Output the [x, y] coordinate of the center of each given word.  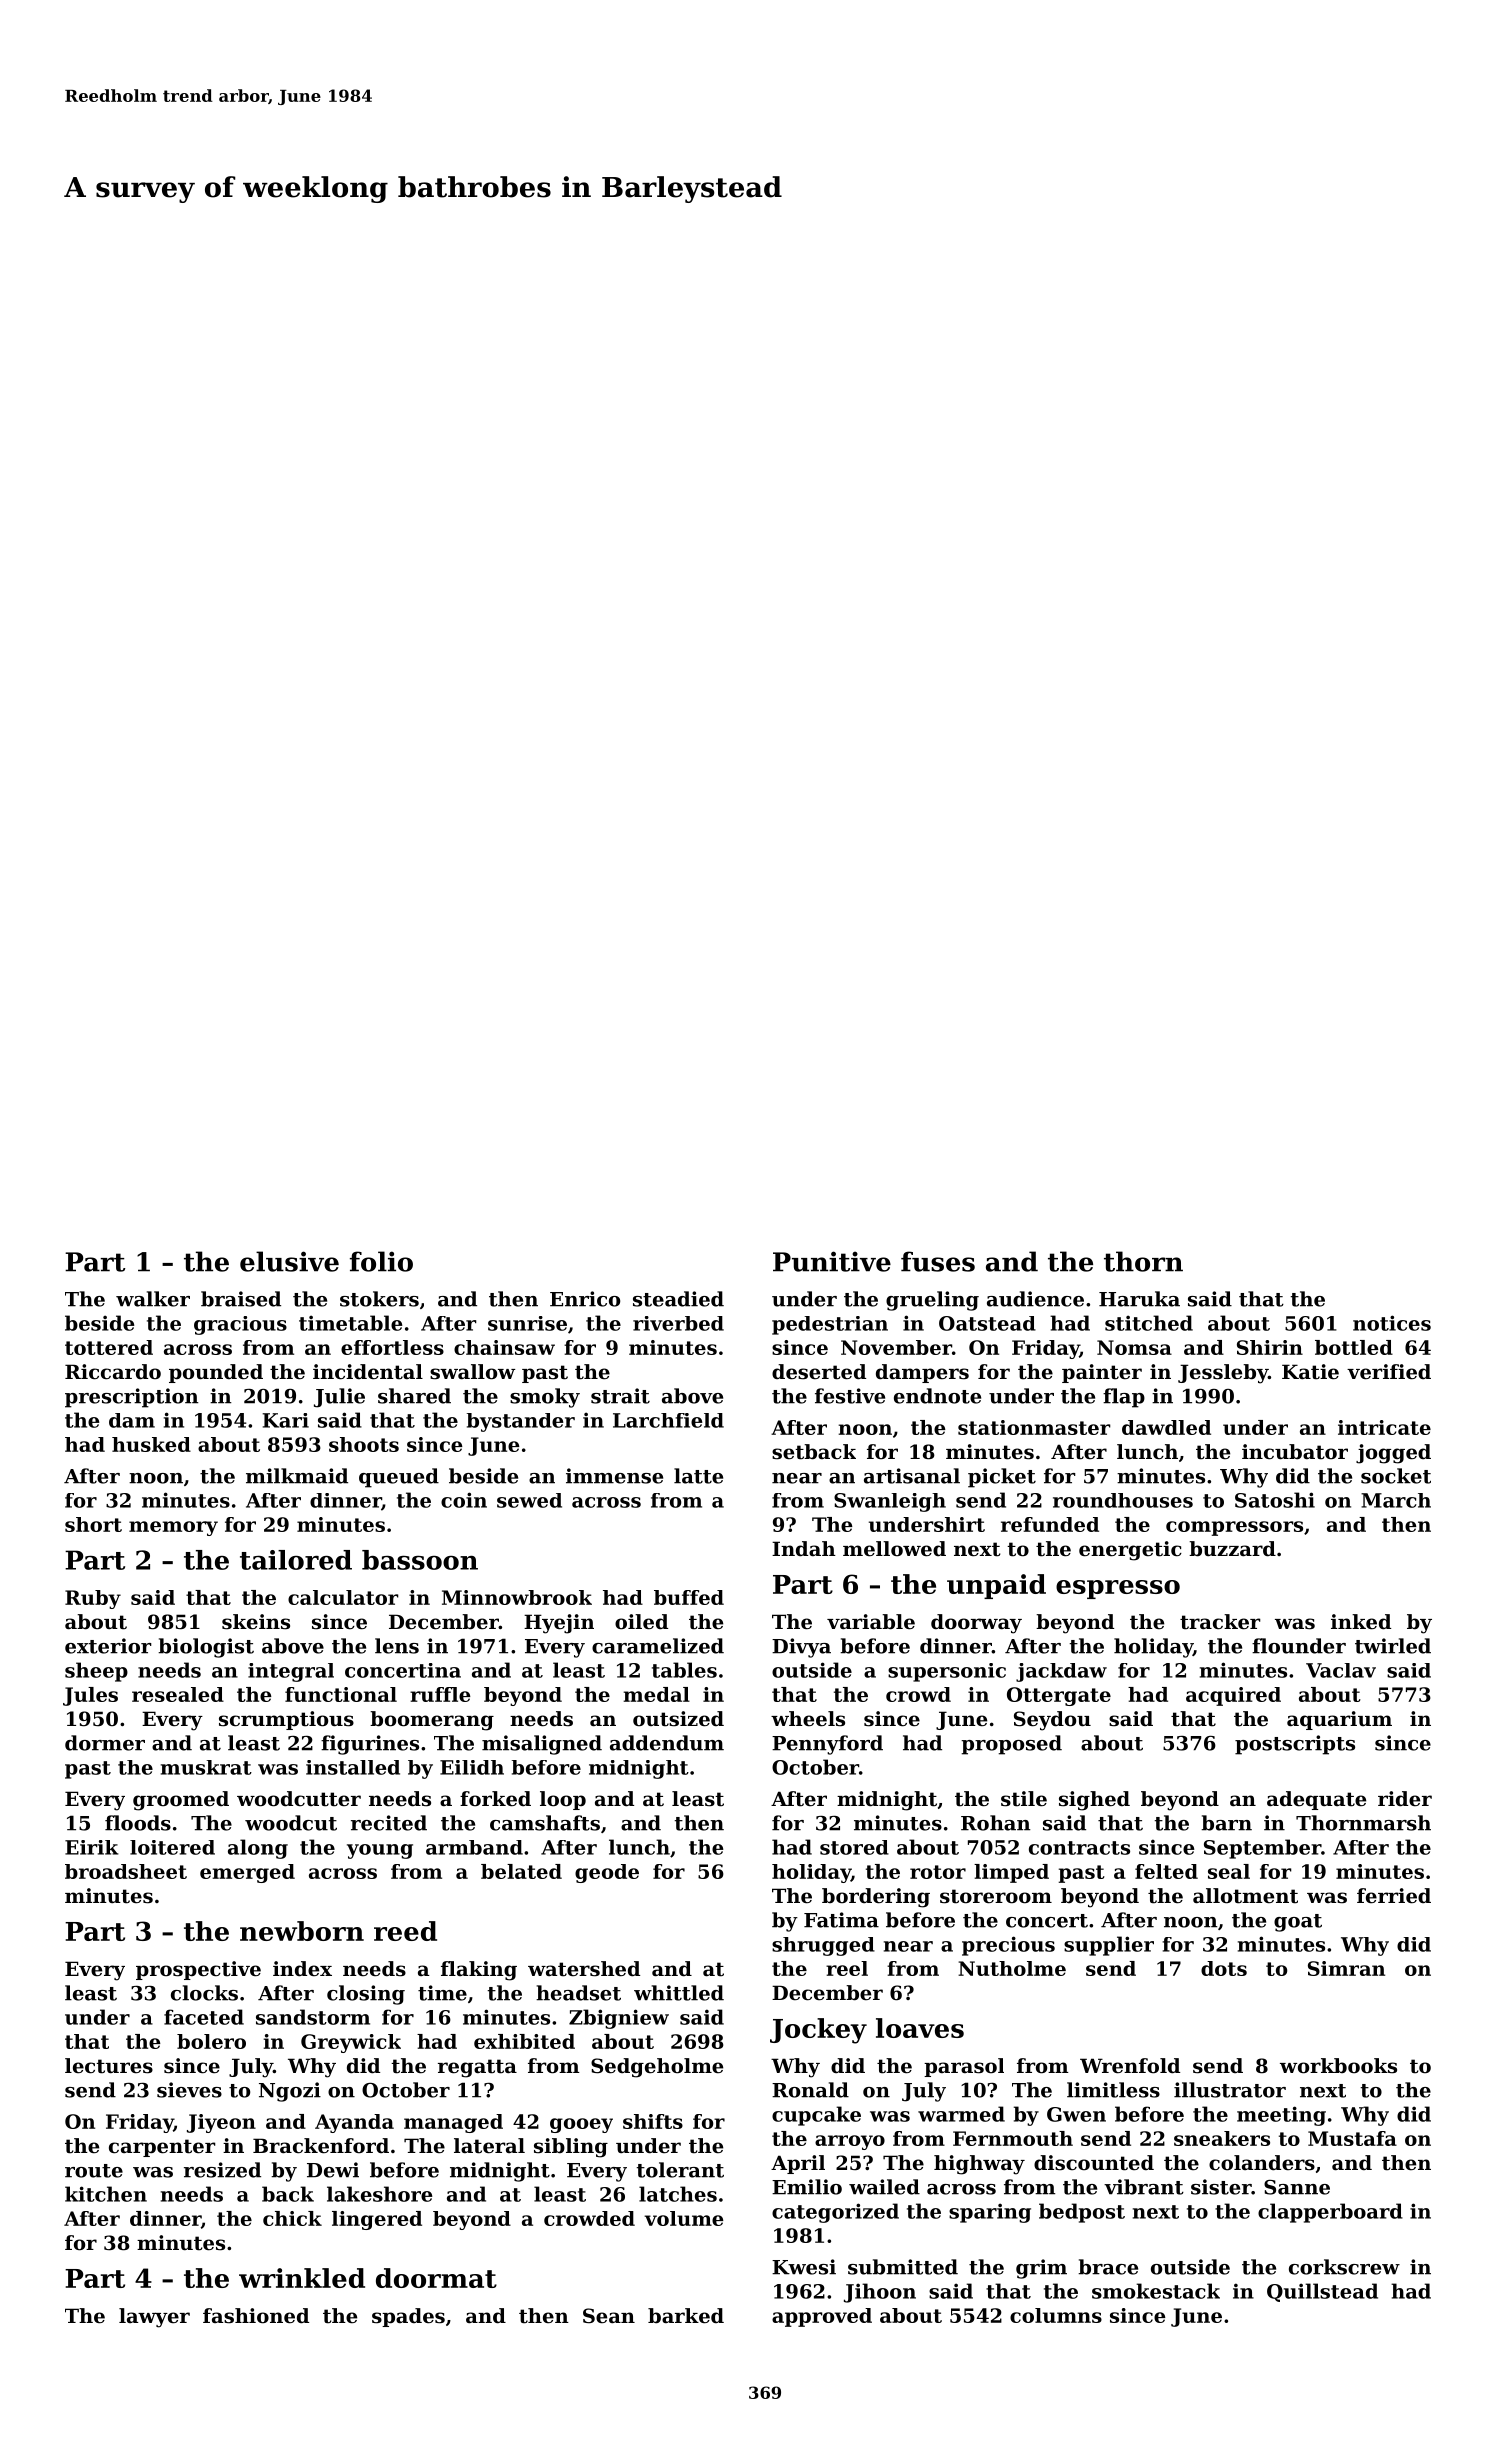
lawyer [154, 2318]
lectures [109, 2066]
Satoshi [1275, 1500]
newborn [302, 1931]
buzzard [1232, 1549]
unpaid [996, 1586]
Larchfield [668, 1420]
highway [979, 2165]
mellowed [894, 1549]
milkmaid [297, 1476]
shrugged [823, 1946]
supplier [1109, 1946]
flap [1124, 1398]
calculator [343, 1597]
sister [1221, 2187]
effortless [392, 1347]
